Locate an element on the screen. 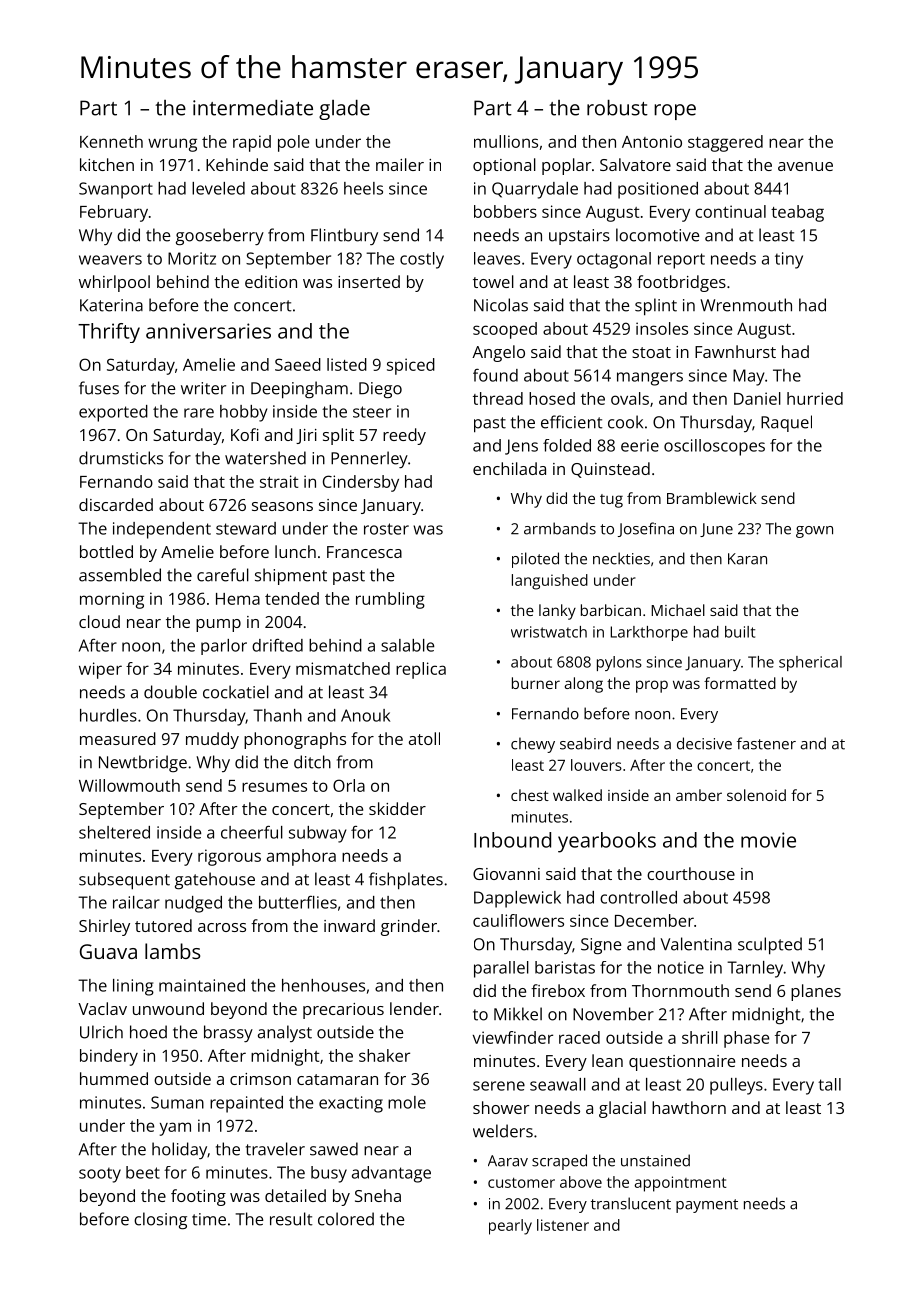 This screenshot has height=1308, width=924. Thrifty is located at coordinates (109, 333).
